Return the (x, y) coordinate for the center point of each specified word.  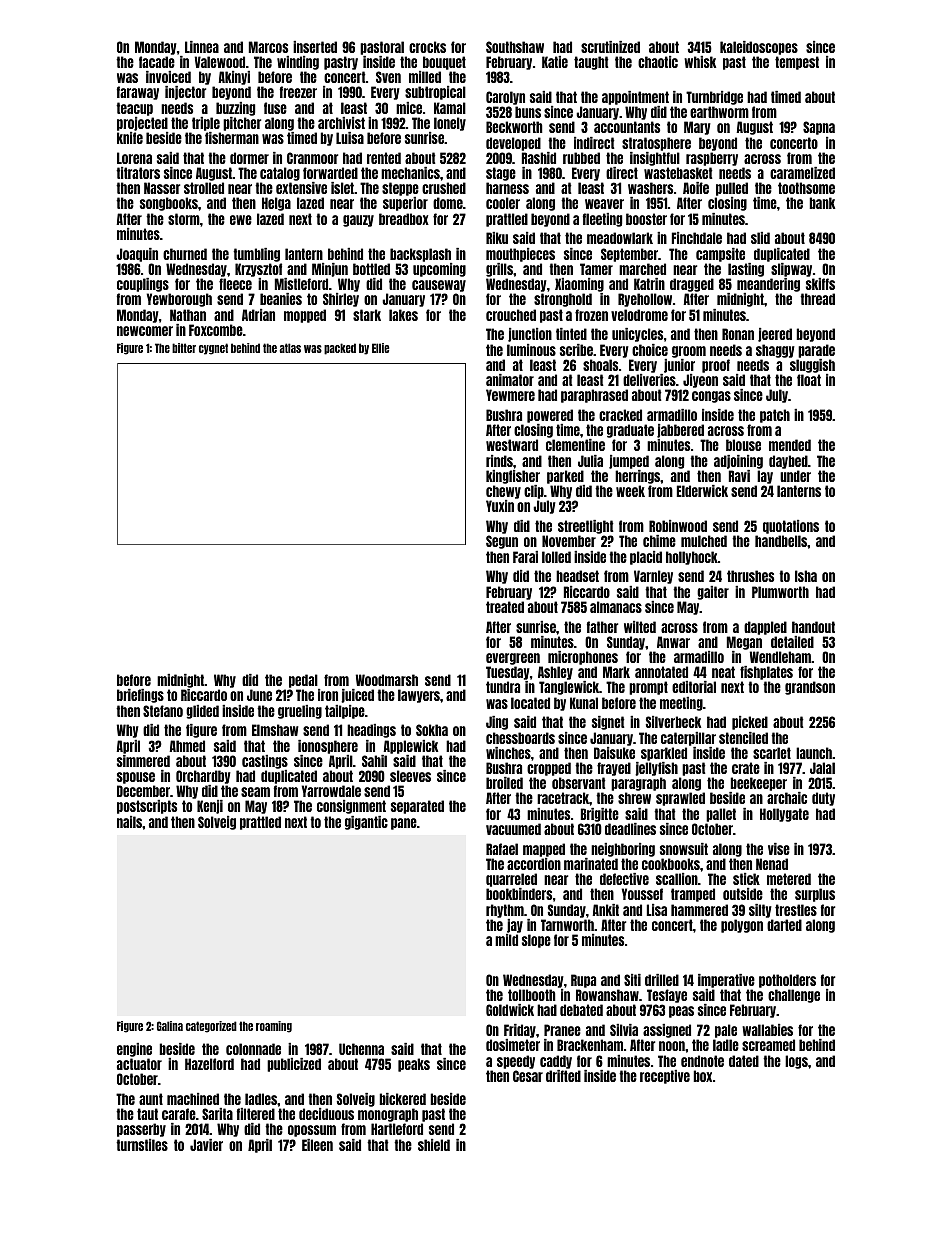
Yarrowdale (331, 791)
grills (499, 270)
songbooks (169, 204)
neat (723, 672)
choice (650, 350)
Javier (206, 1145)
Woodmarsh (387, 680)
